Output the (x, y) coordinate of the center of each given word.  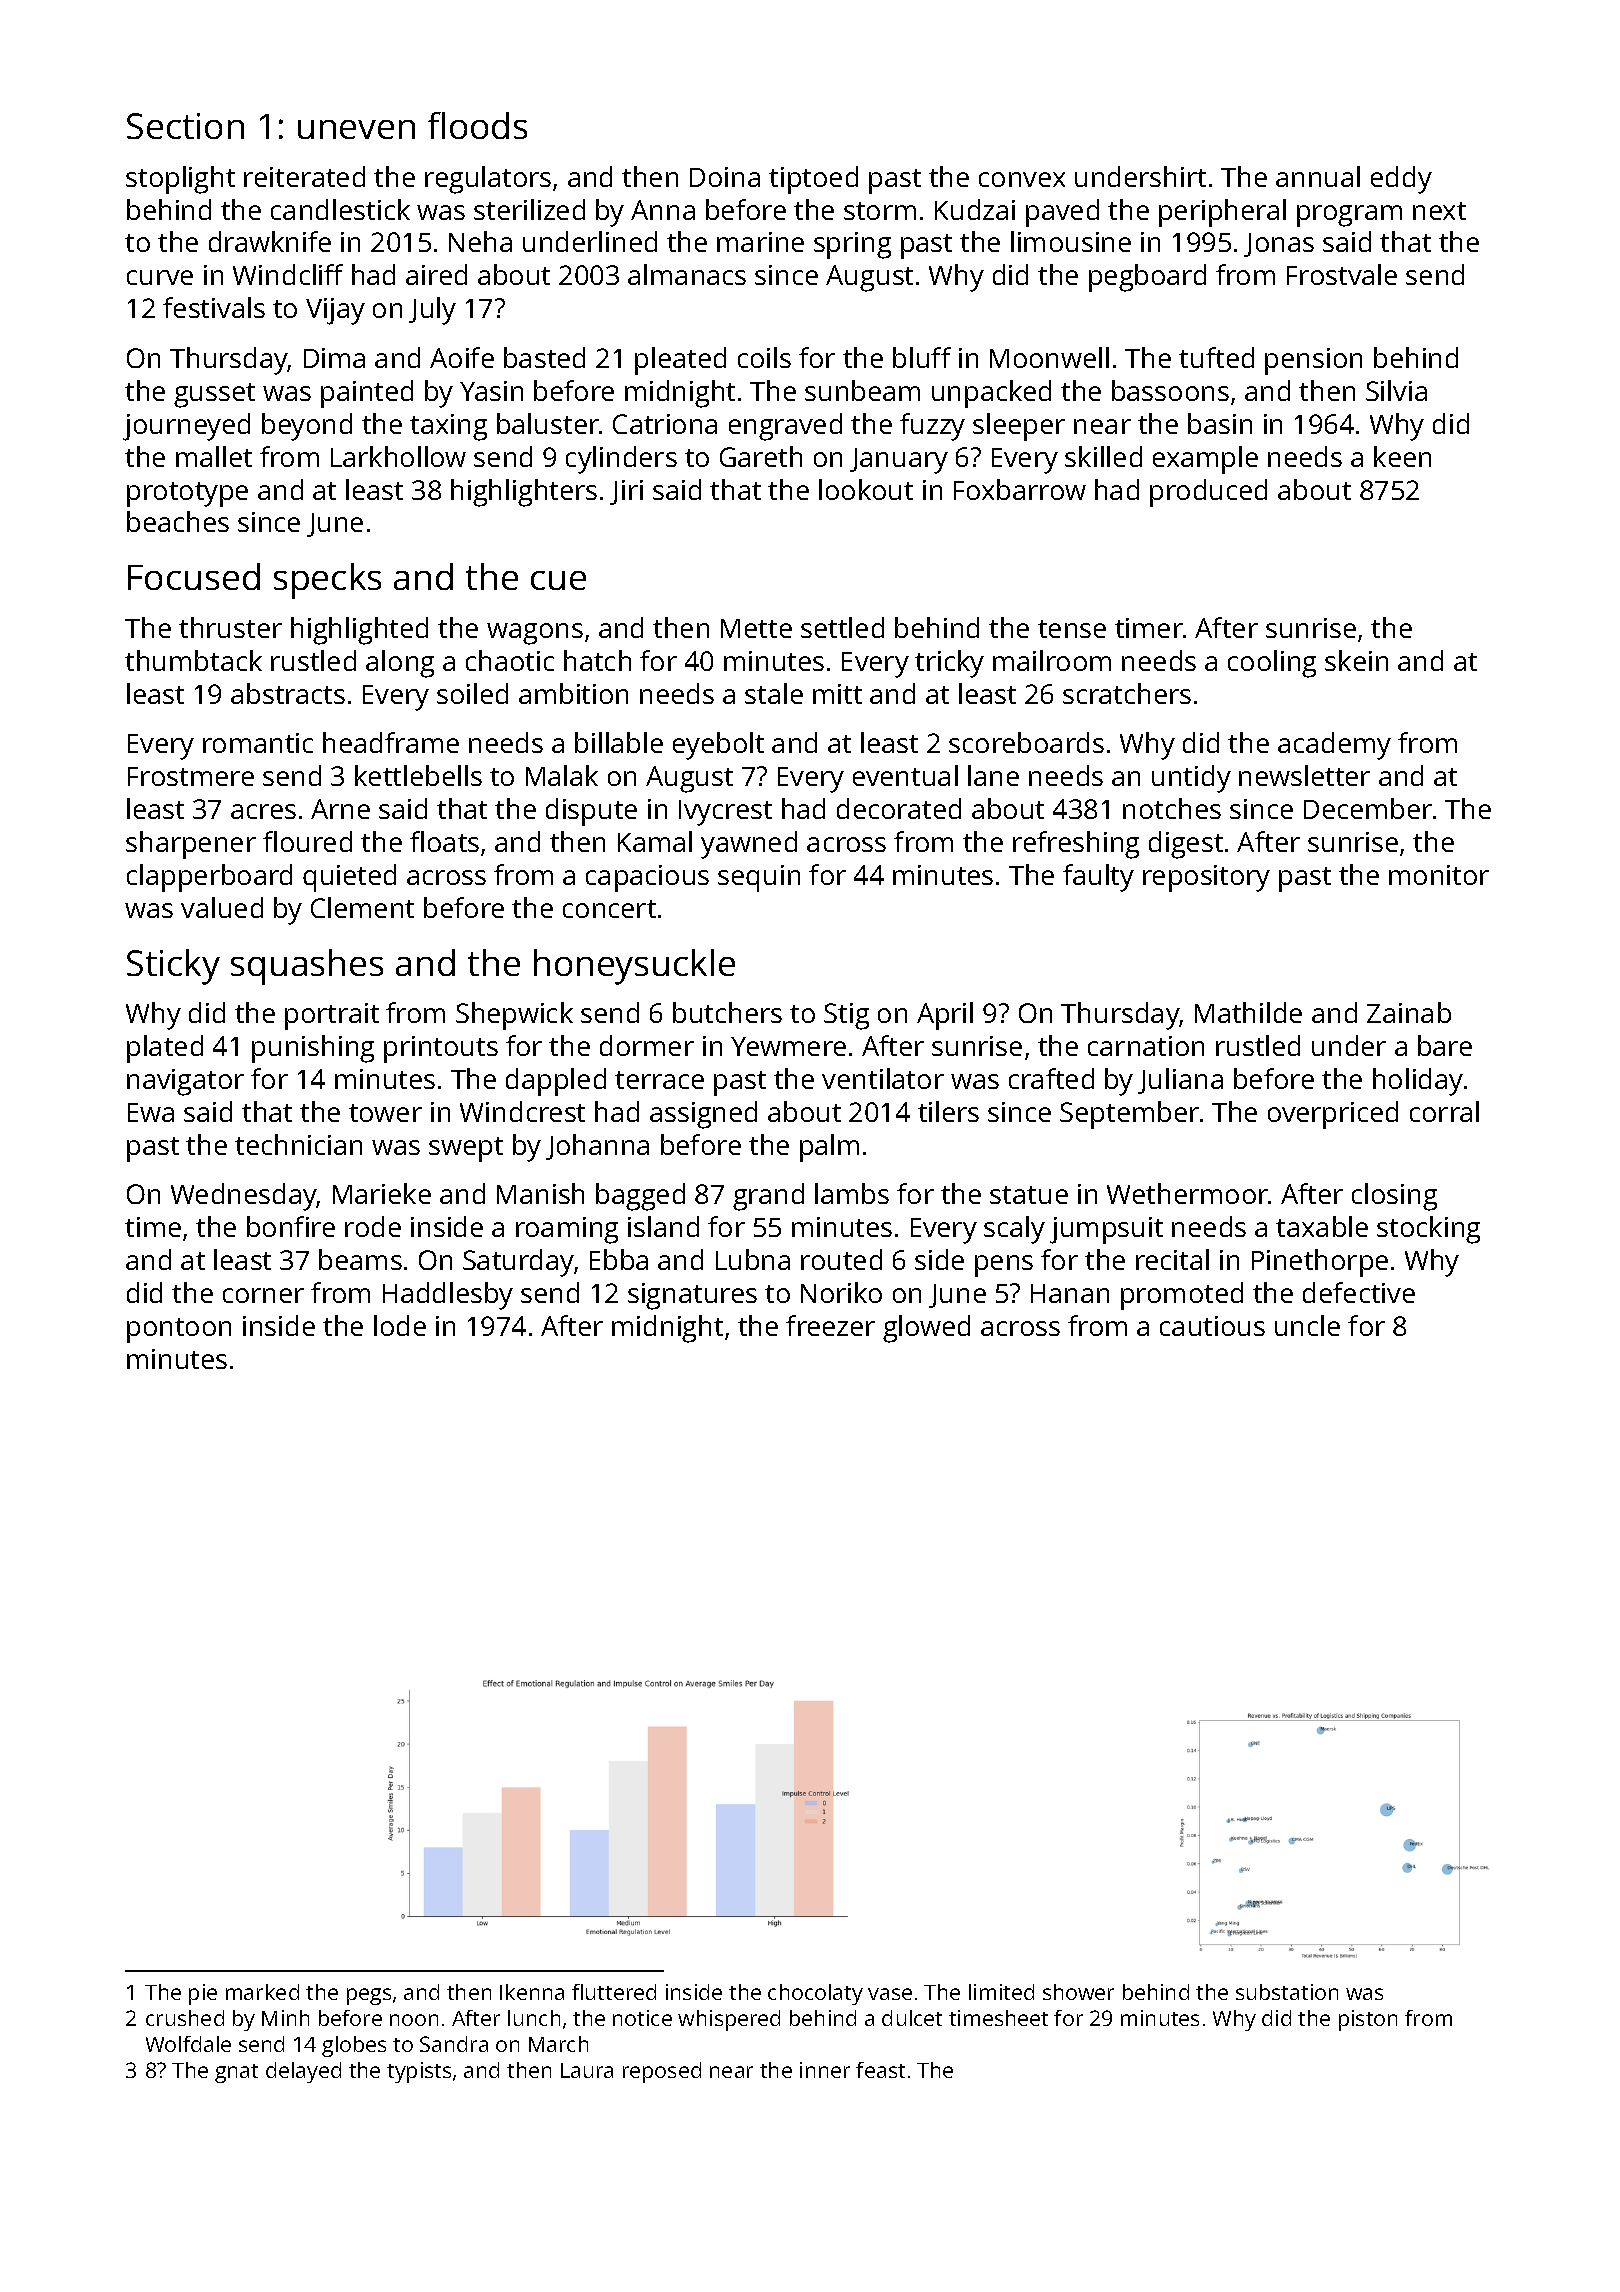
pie (203, 1994)
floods (477, 125)
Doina (725, 177)
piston (1368, 2020)
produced (1208, 493)
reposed (662, 2072)
